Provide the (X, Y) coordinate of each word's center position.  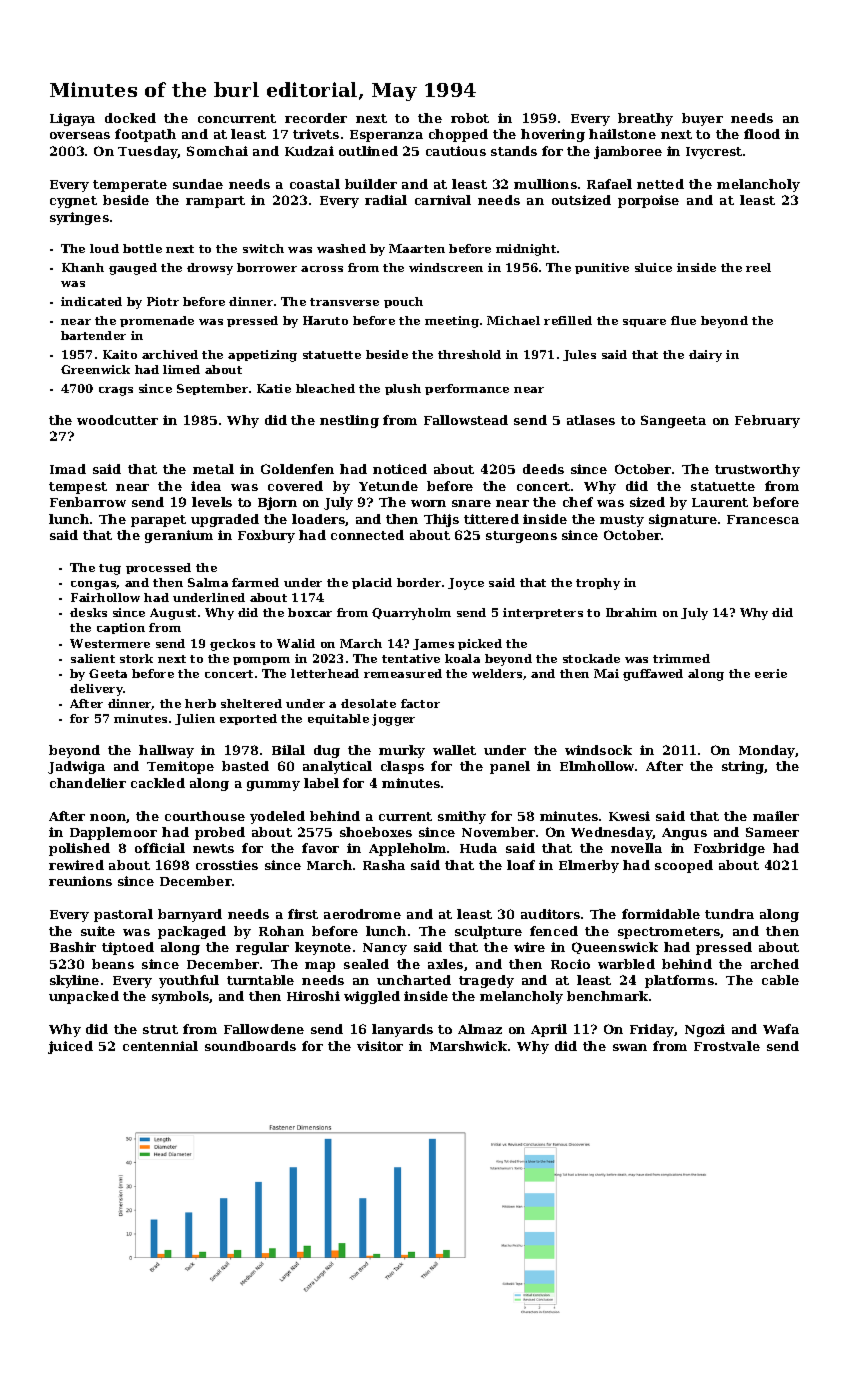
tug (110, 569)
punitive (602, 268)
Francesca (763, 519)
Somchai (217, 151)
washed (341, 248)
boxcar (310, 612)
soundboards (250, 1046)
